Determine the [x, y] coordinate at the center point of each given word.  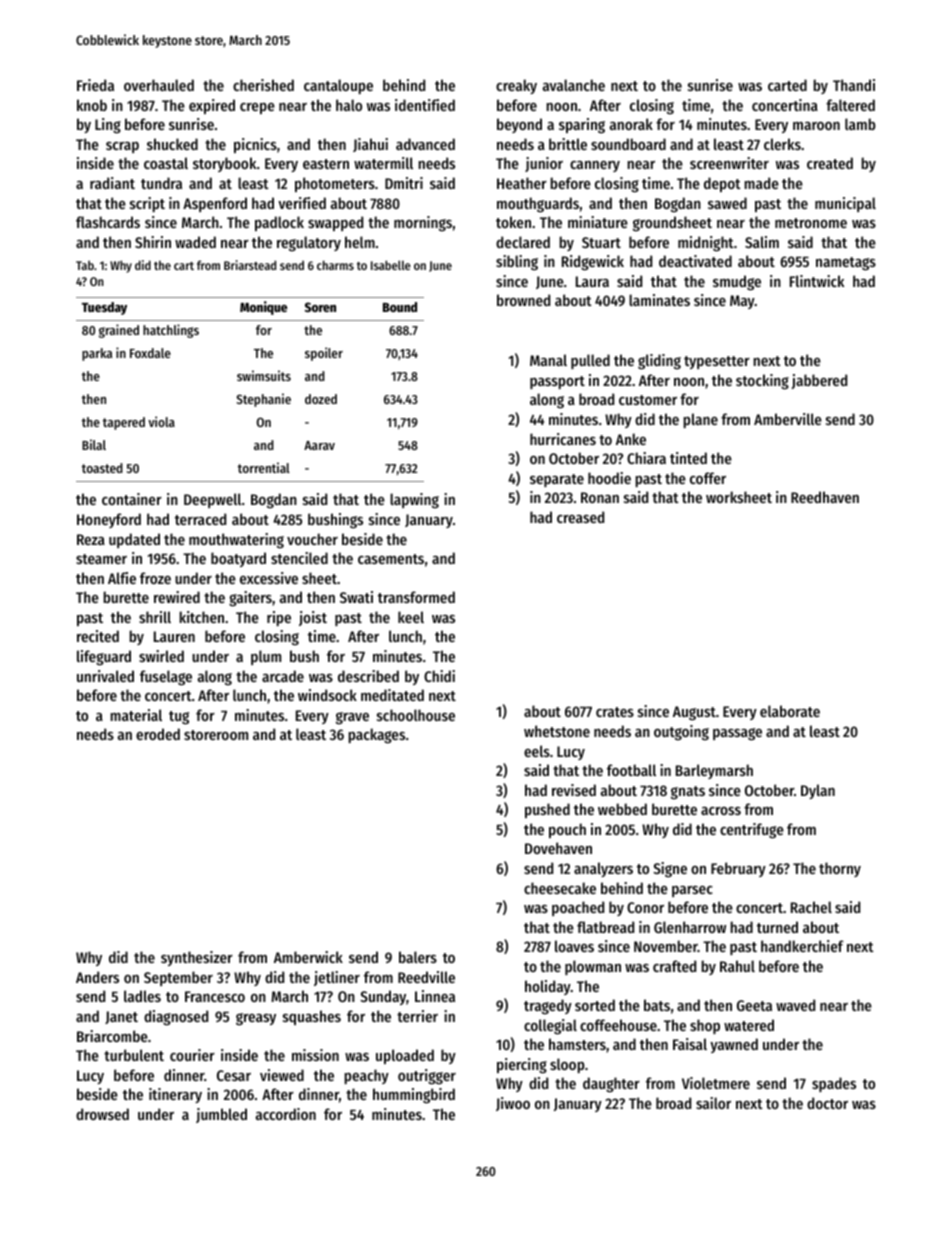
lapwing [414, 501]
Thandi [854, 85]
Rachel [811, 907]
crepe [257, 108]
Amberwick [308, 957]
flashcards [108, 222]
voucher [312, 539]
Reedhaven [825, 497]
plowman [593, 967]
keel [411, 617]
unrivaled [105, 676]
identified [425, 105]
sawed [727, 203]
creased [580, 517]
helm [360, 242]
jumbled [221, 1115]
